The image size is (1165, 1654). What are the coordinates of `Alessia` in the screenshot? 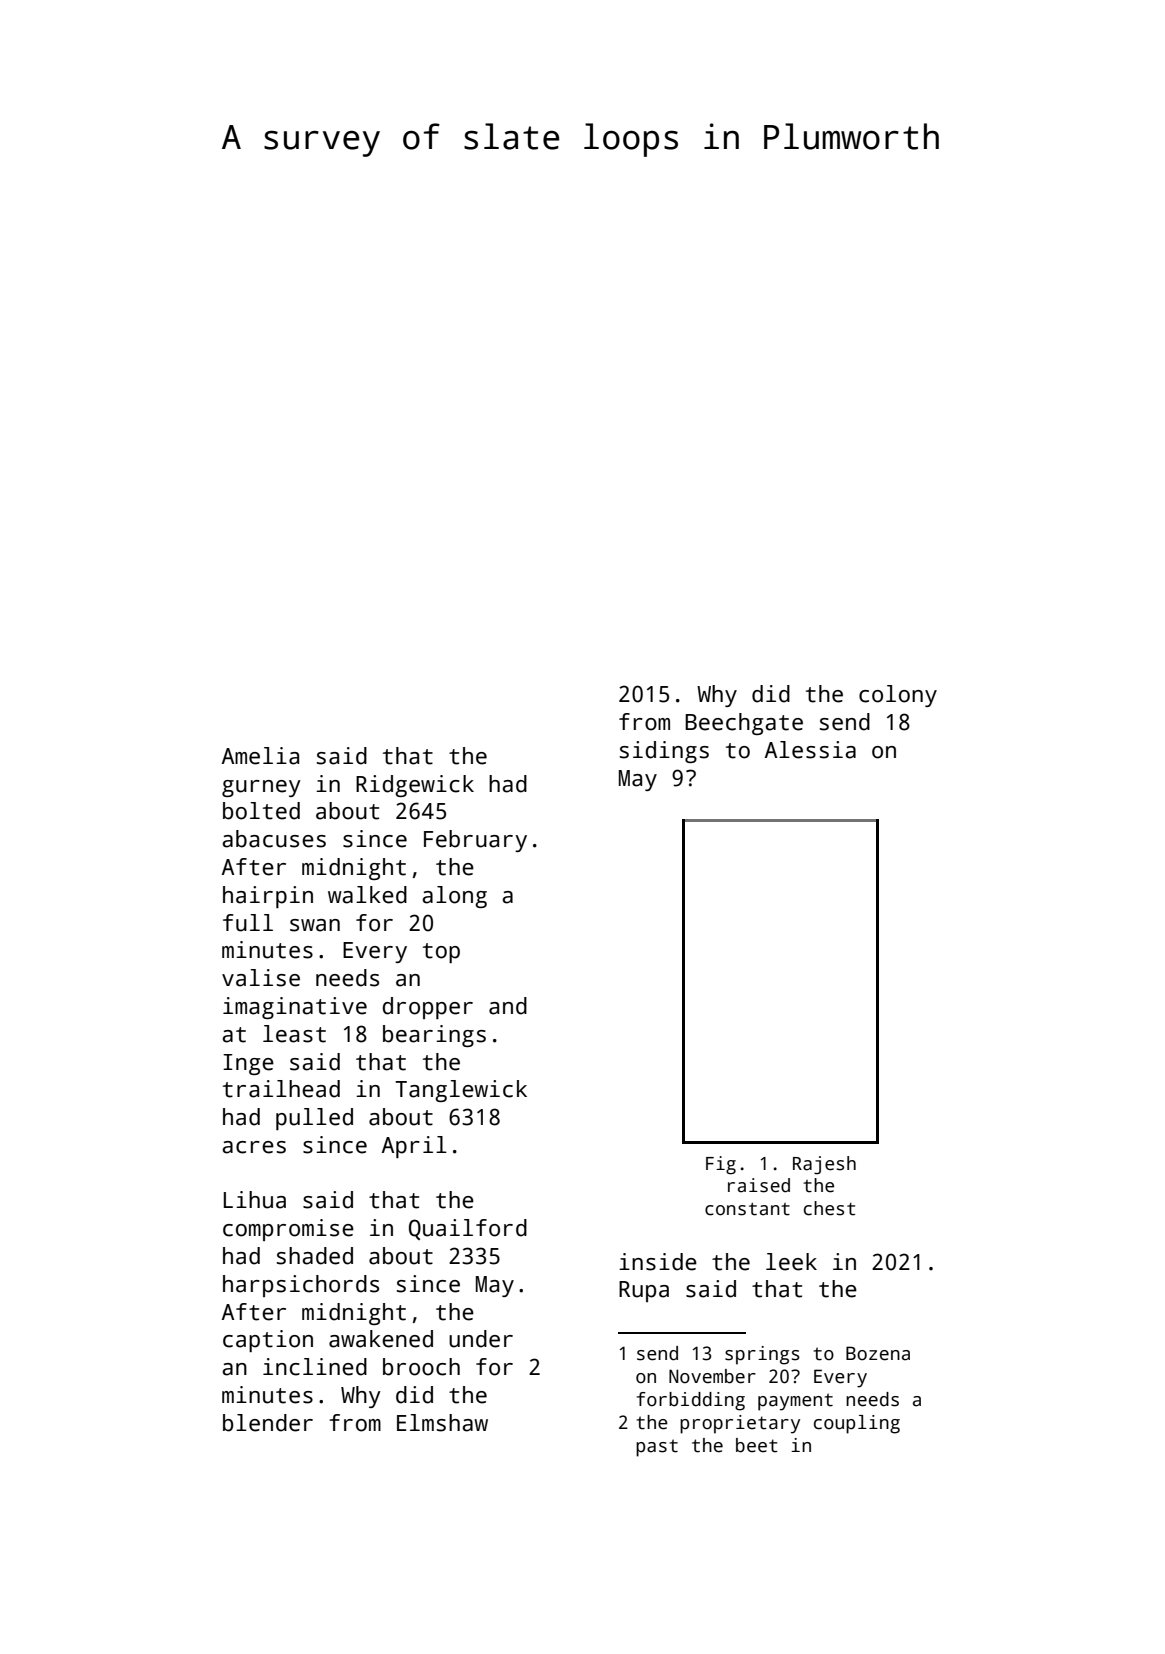 It's located at (810, 750).
